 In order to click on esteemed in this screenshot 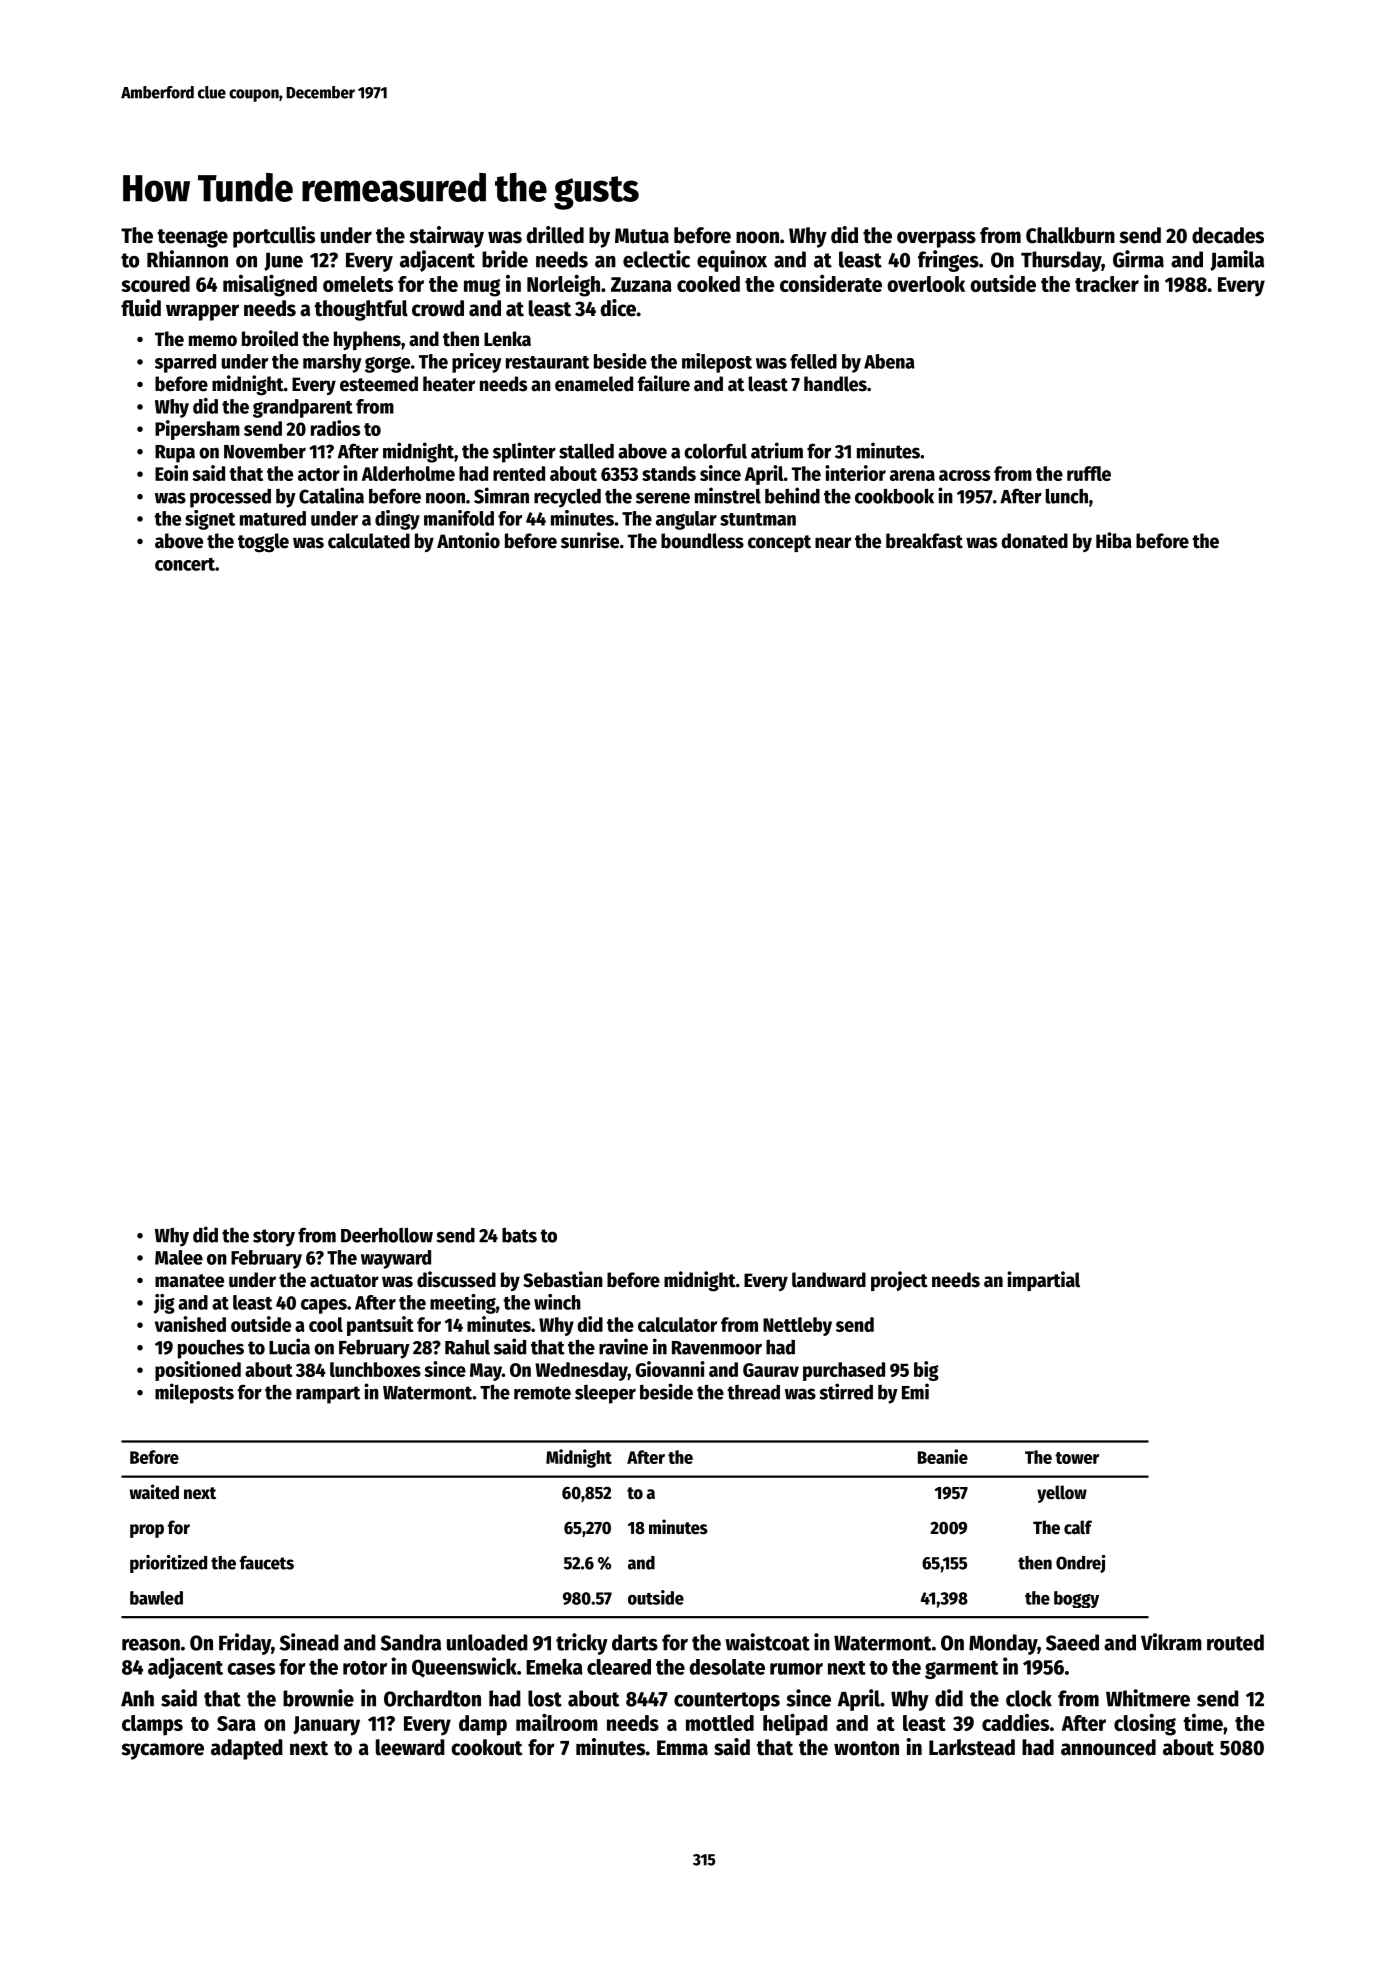, I will do `click(379, 384)`.
